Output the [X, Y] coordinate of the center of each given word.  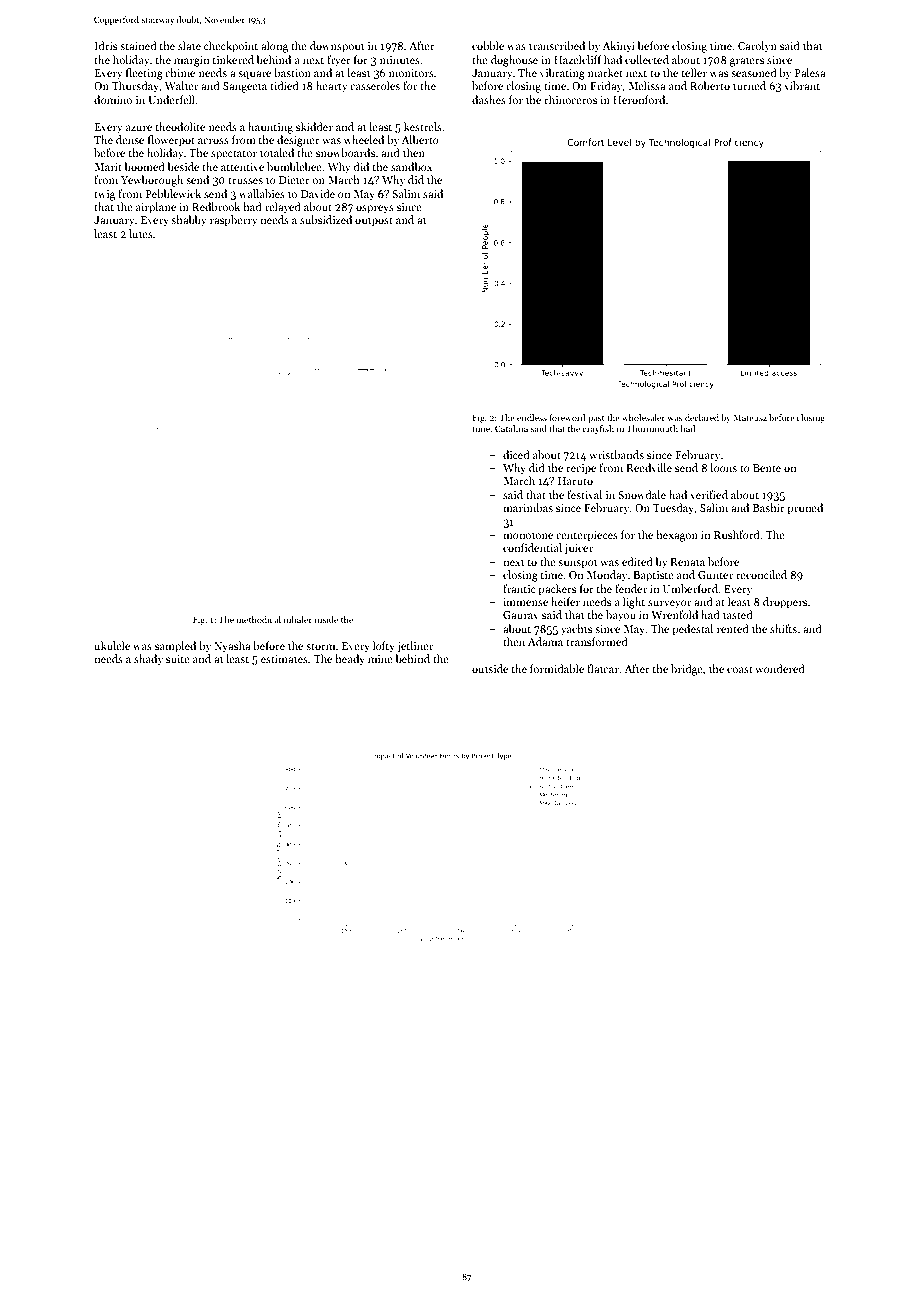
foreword [567, 417]
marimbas [528, 507]
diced [516, 454]
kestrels [423, 126]
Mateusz [750, 417]
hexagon [677, 536]
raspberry [234, 221]
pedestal [692, 630]
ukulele [112, 645]
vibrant [802, 85]
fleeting [144, 74]
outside [490, 668]
